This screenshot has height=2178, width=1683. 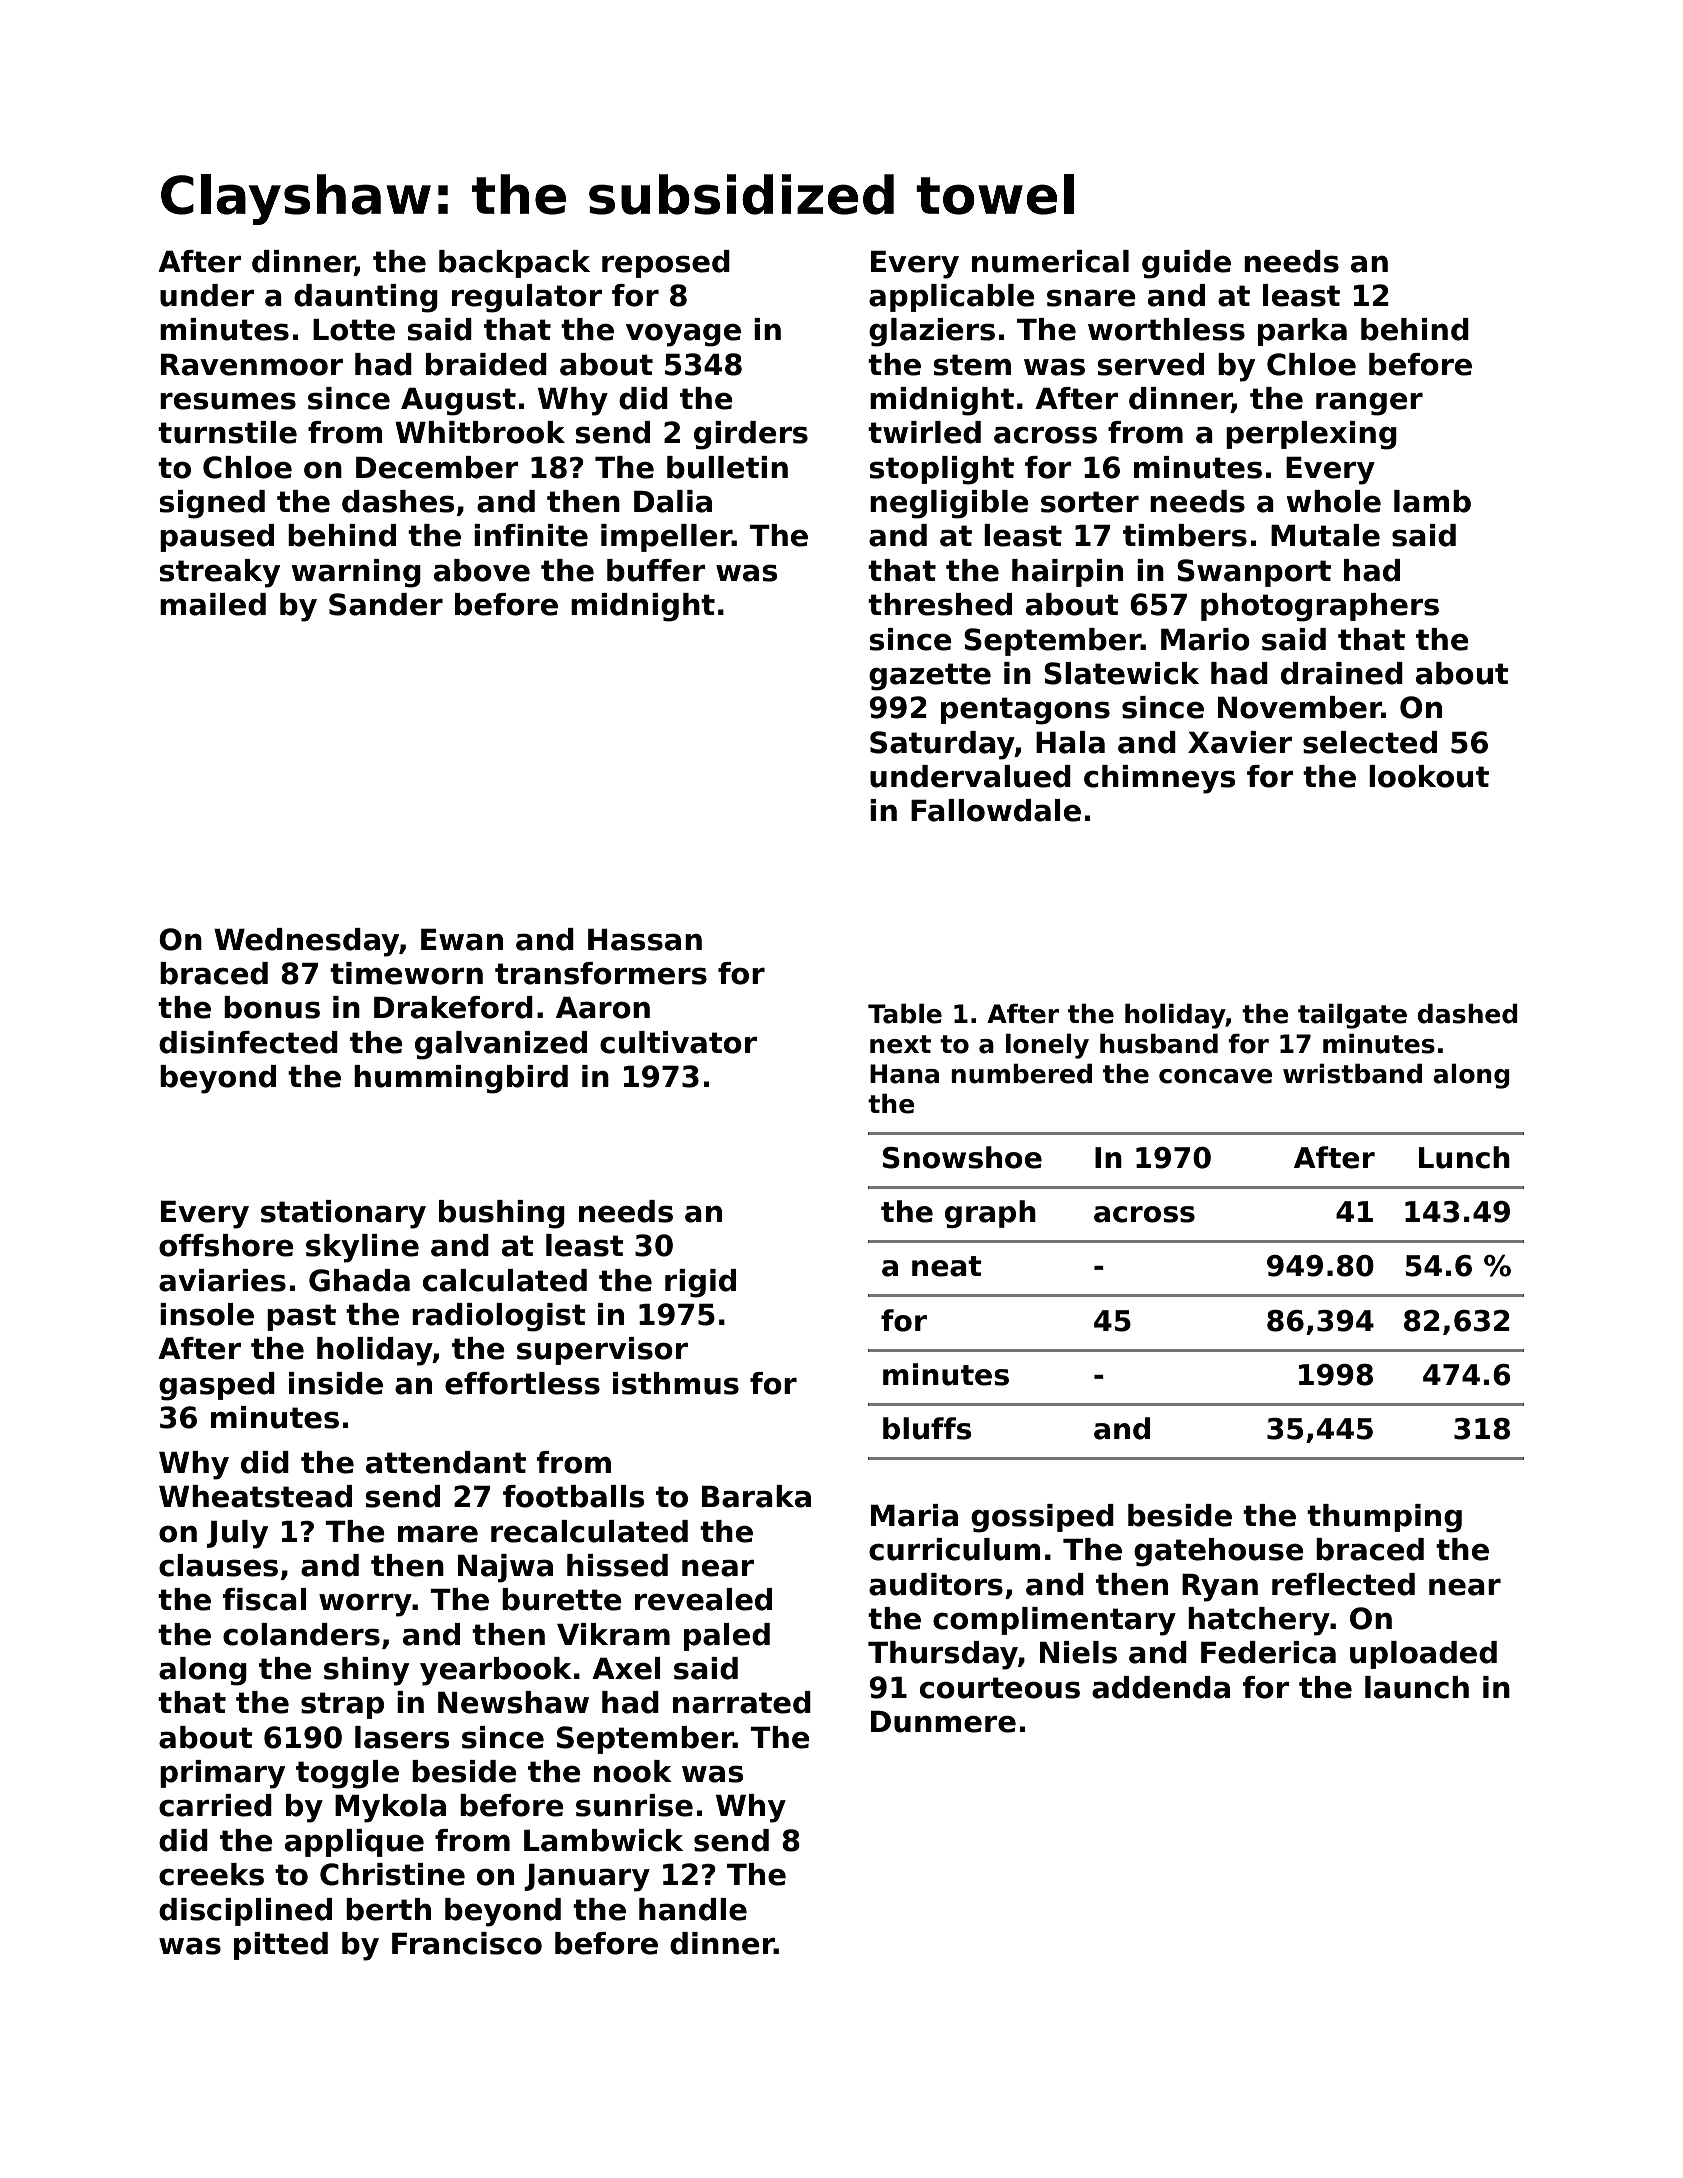 What do you see at coordinates (727, 467) in the screenshot?
I see `bulletin` at bounding box center [727, 467].
